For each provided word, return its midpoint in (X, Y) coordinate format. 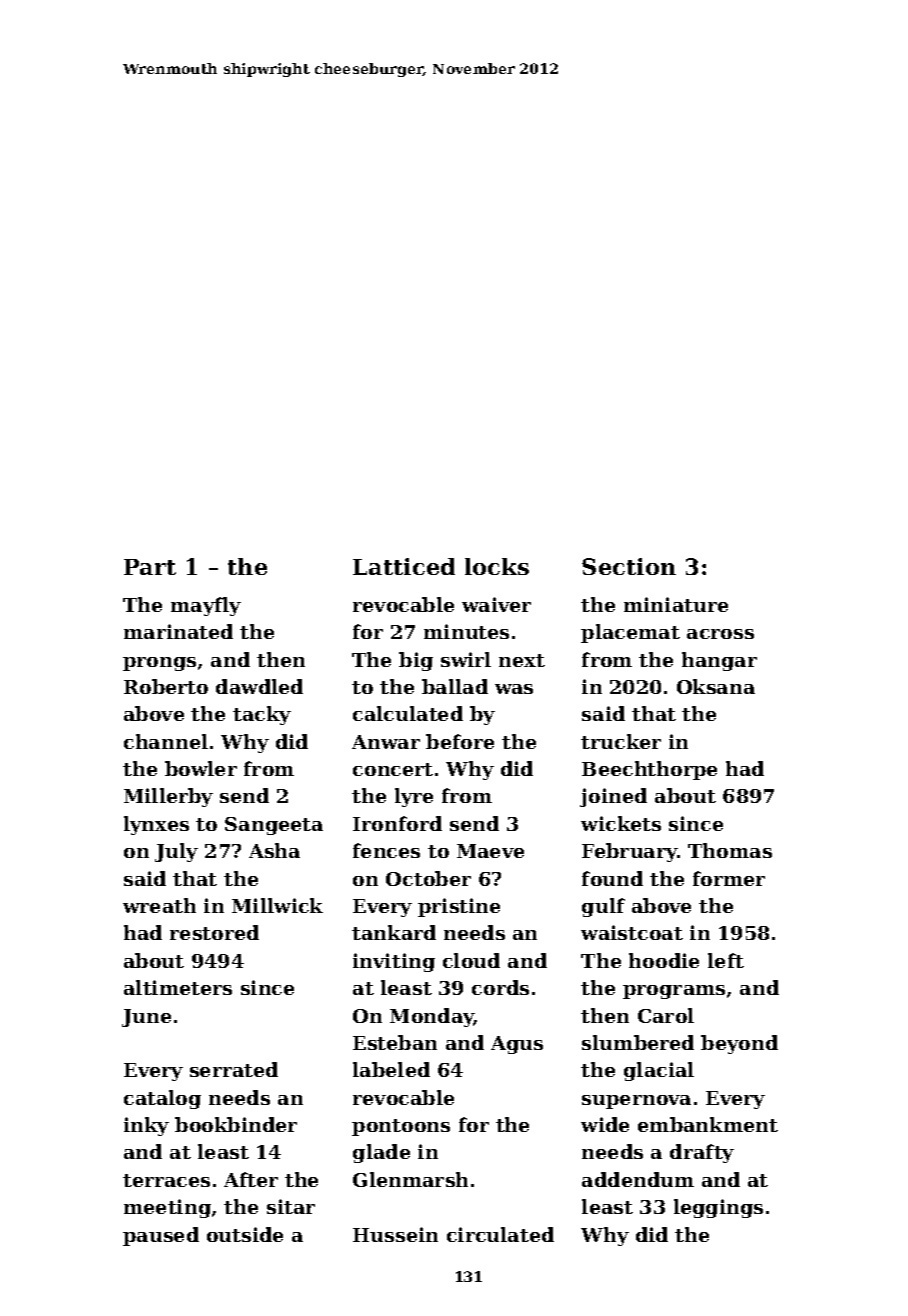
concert (393, 769)
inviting (394, 962)
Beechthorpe (649, 770)
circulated (500, 1234)
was (514, 689)
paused (161, 1236)
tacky (262, 715)
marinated (178, 631)
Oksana (716, 686)
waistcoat (632, 932)
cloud (471, 960)
